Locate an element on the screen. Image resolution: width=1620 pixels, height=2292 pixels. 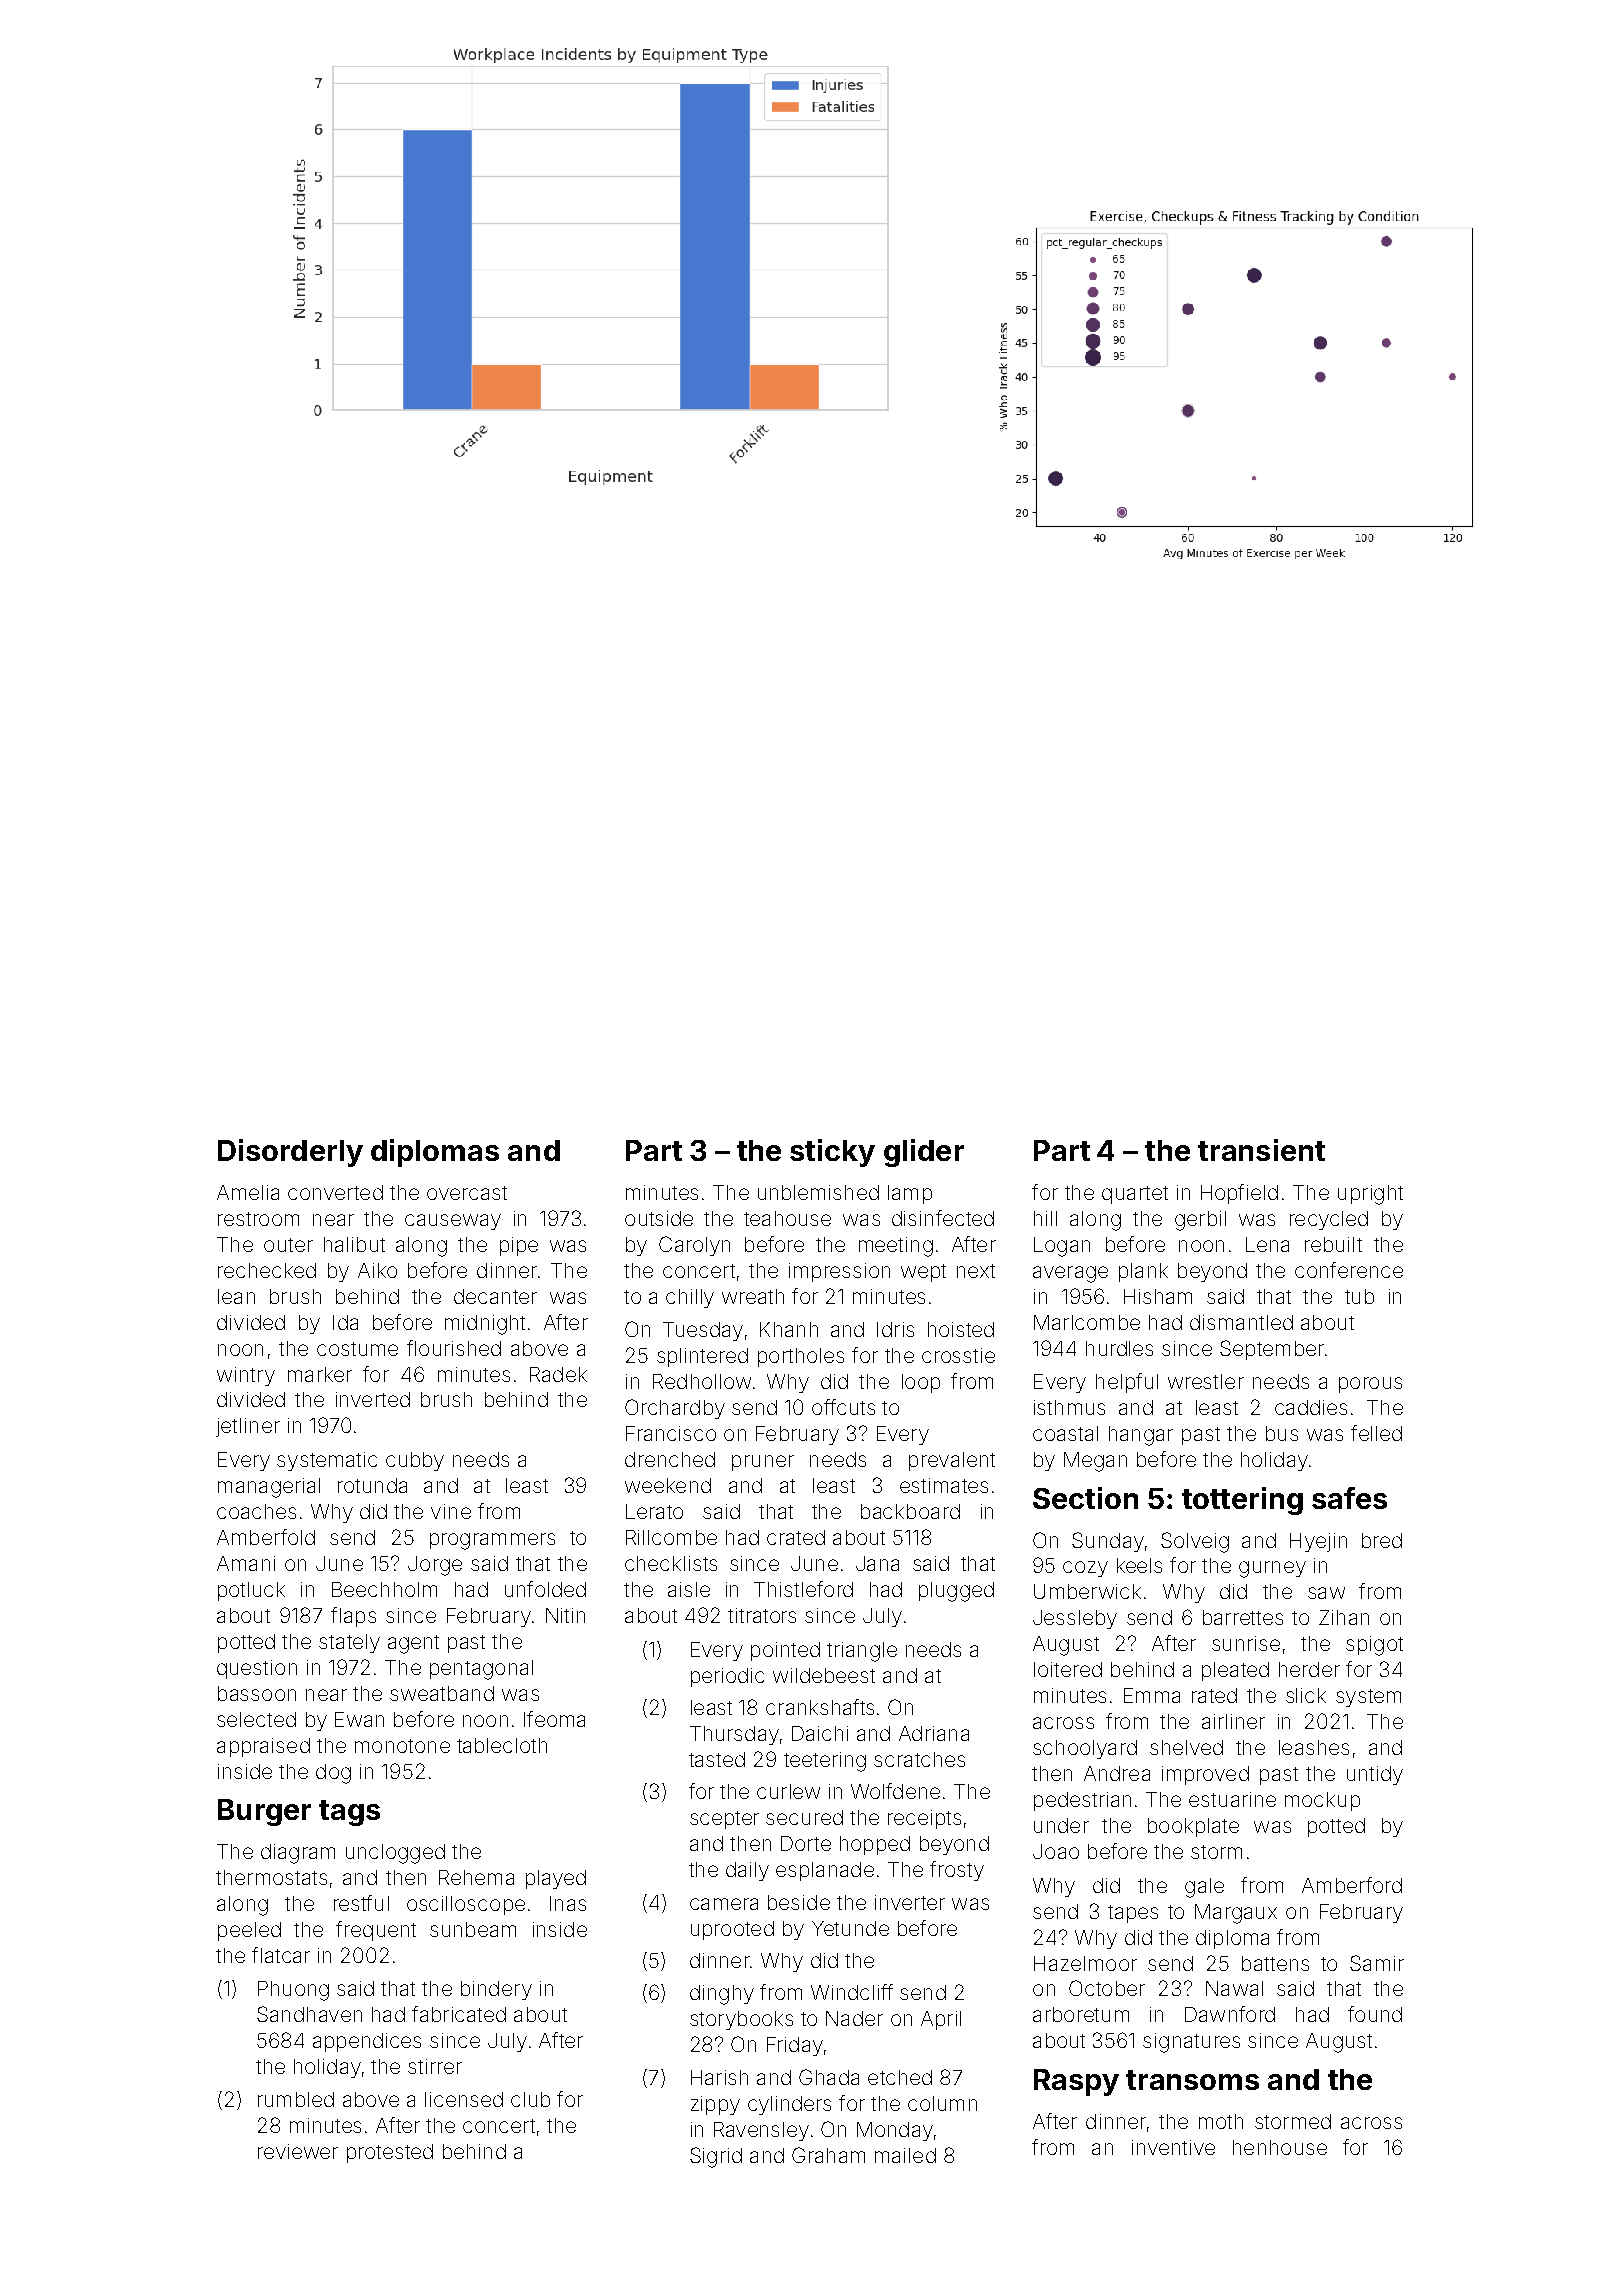
oscilloscope is located at coordinates (466, 1905).
